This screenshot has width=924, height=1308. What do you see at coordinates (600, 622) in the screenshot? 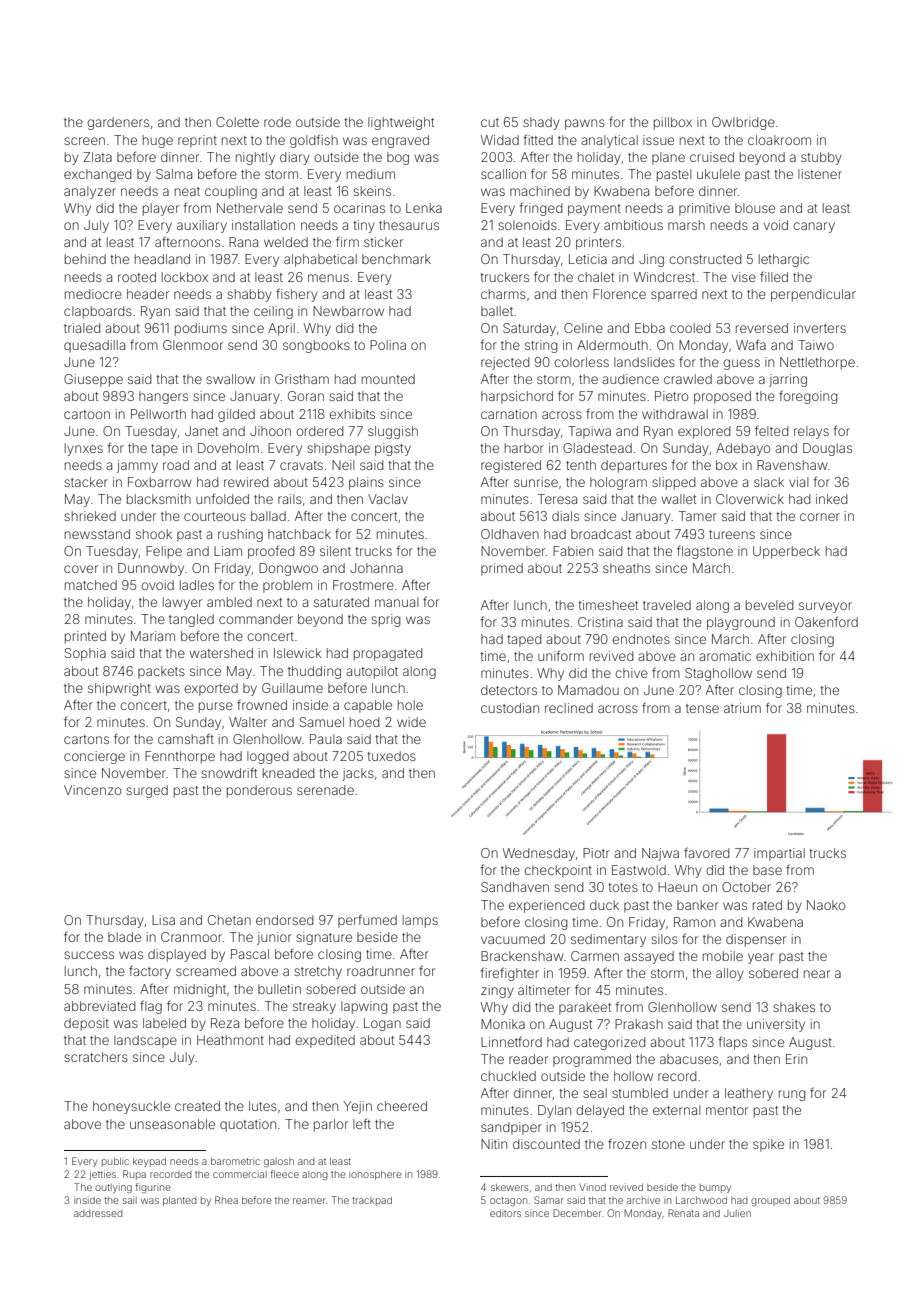
I see `Cristina` at bounding box center [600, 622].
